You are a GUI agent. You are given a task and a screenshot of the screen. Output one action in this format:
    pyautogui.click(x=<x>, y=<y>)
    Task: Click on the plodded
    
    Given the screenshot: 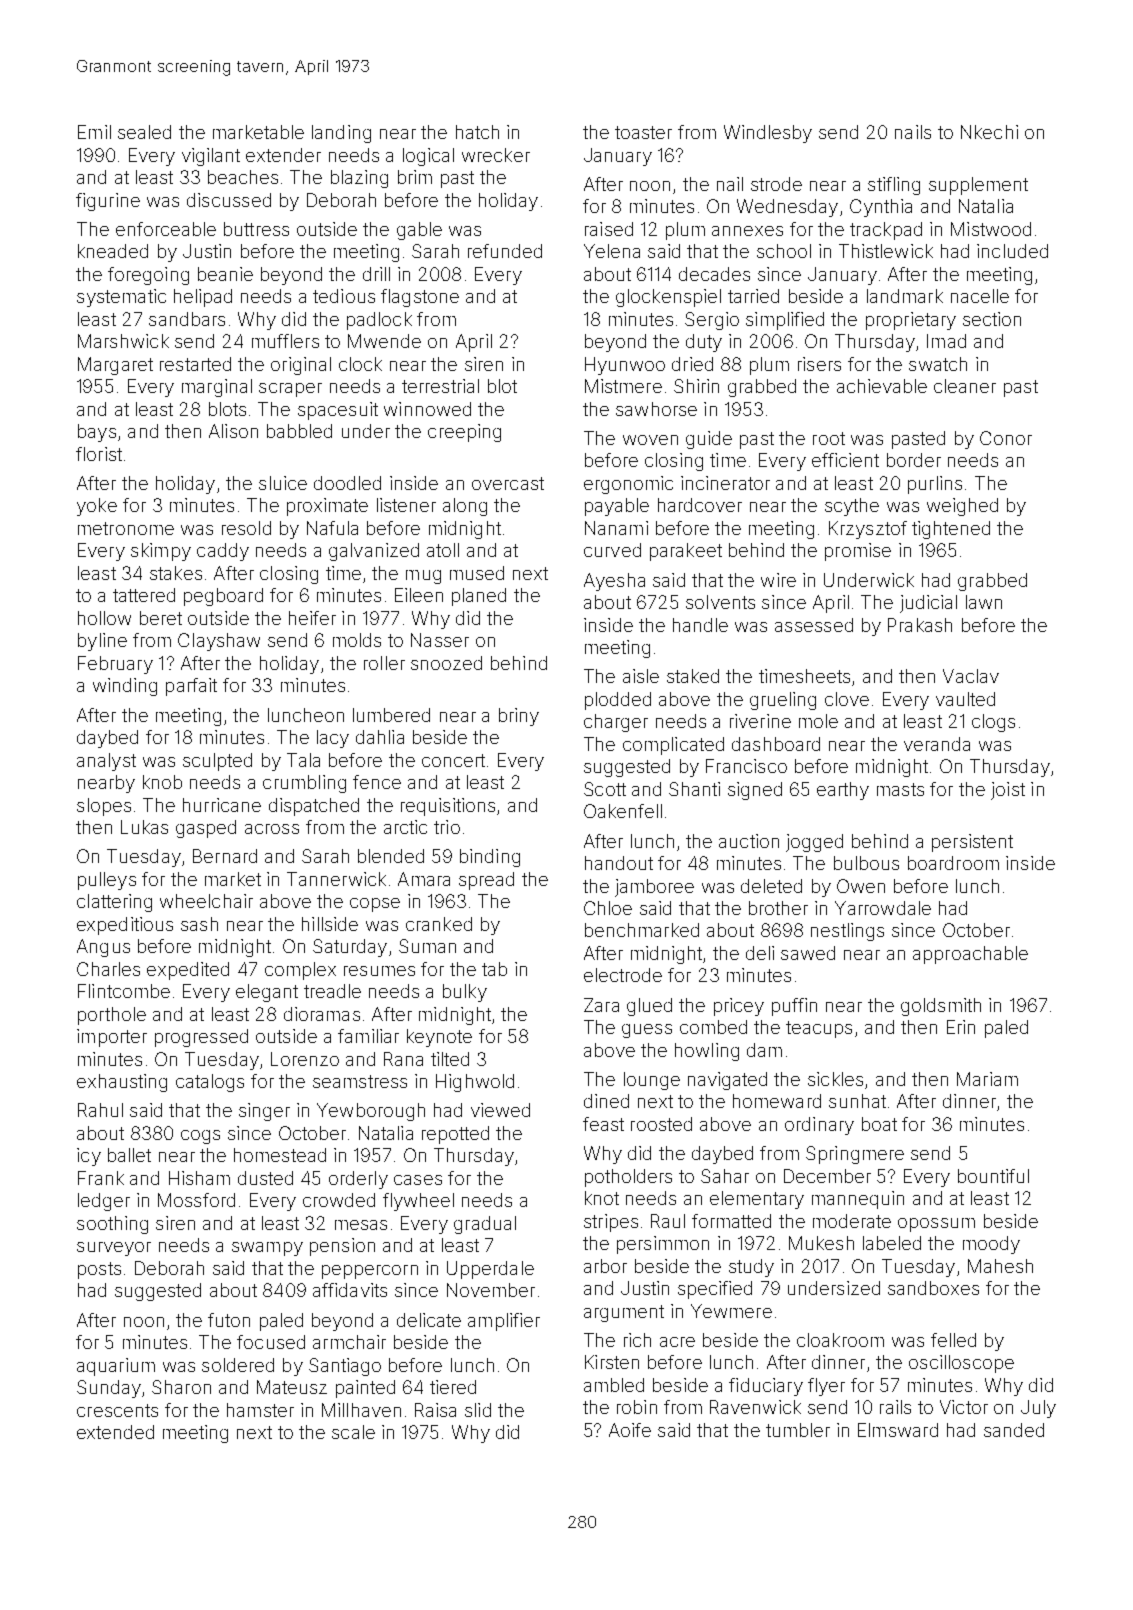 What is the action you would take?
    pyautogui.click(x=618, y=701)
